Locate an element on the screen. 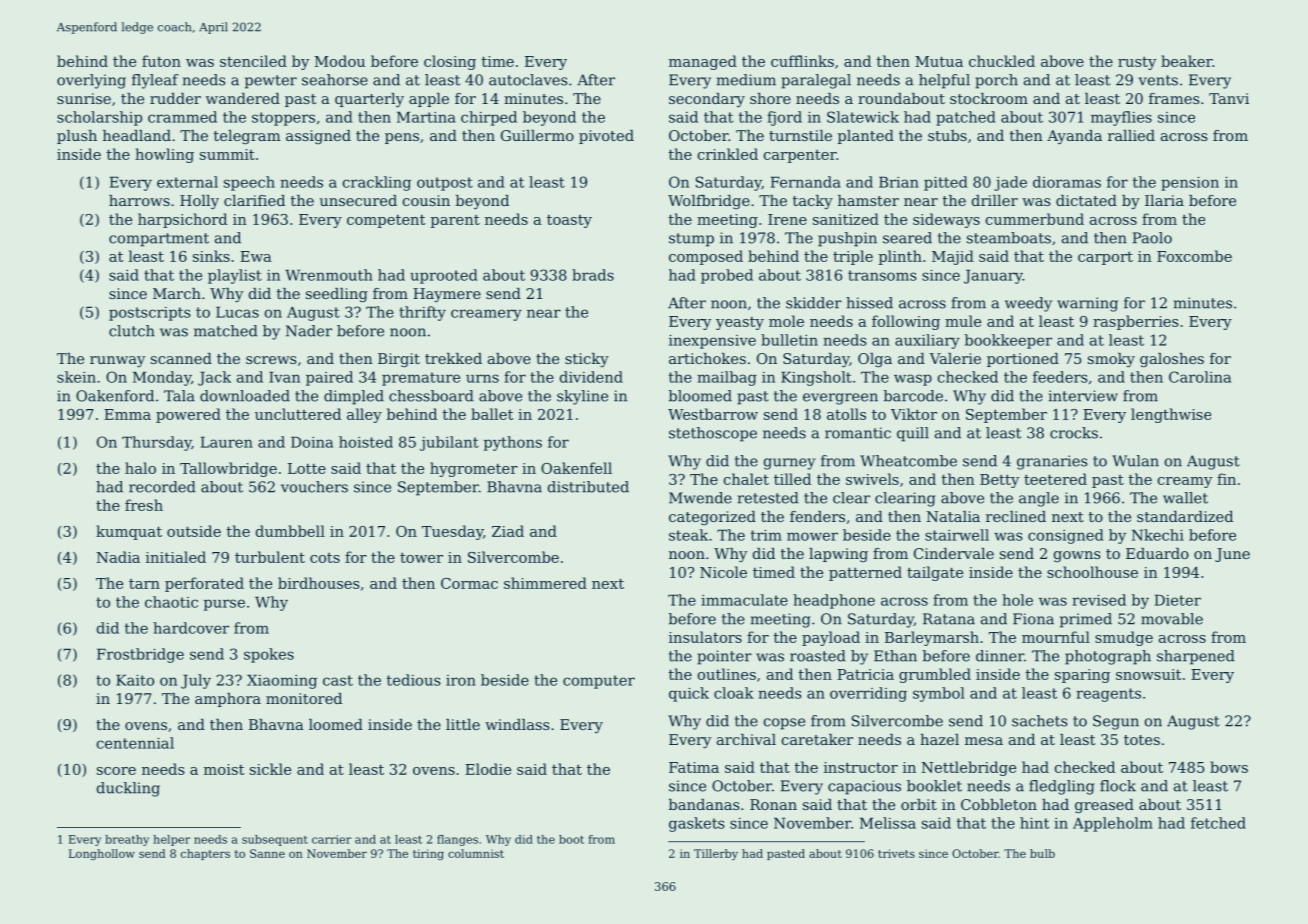  quill is located at coordinates (913, 434).
